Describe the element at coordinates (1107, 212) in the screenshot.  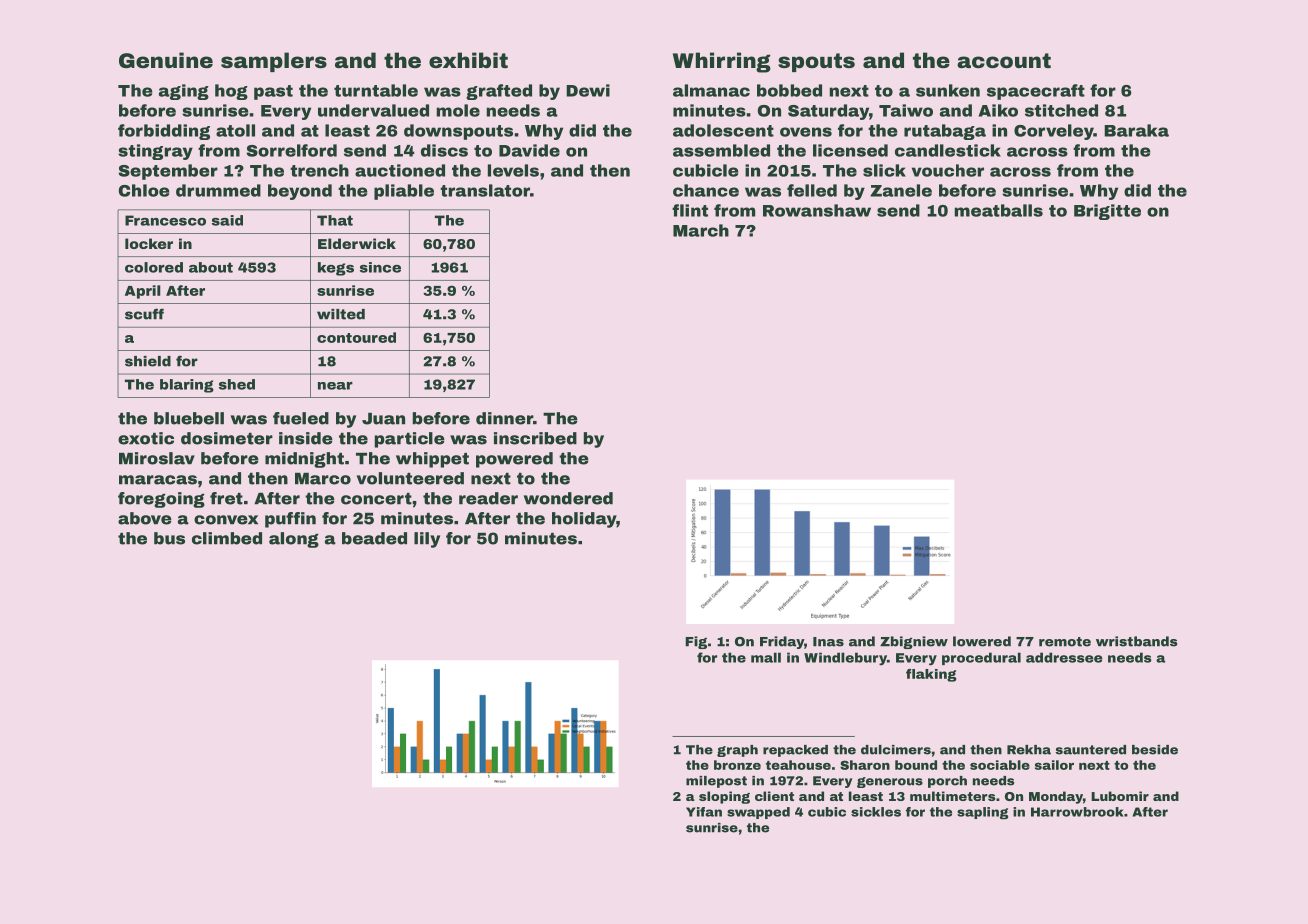
I see `Brigitte` at that location.
